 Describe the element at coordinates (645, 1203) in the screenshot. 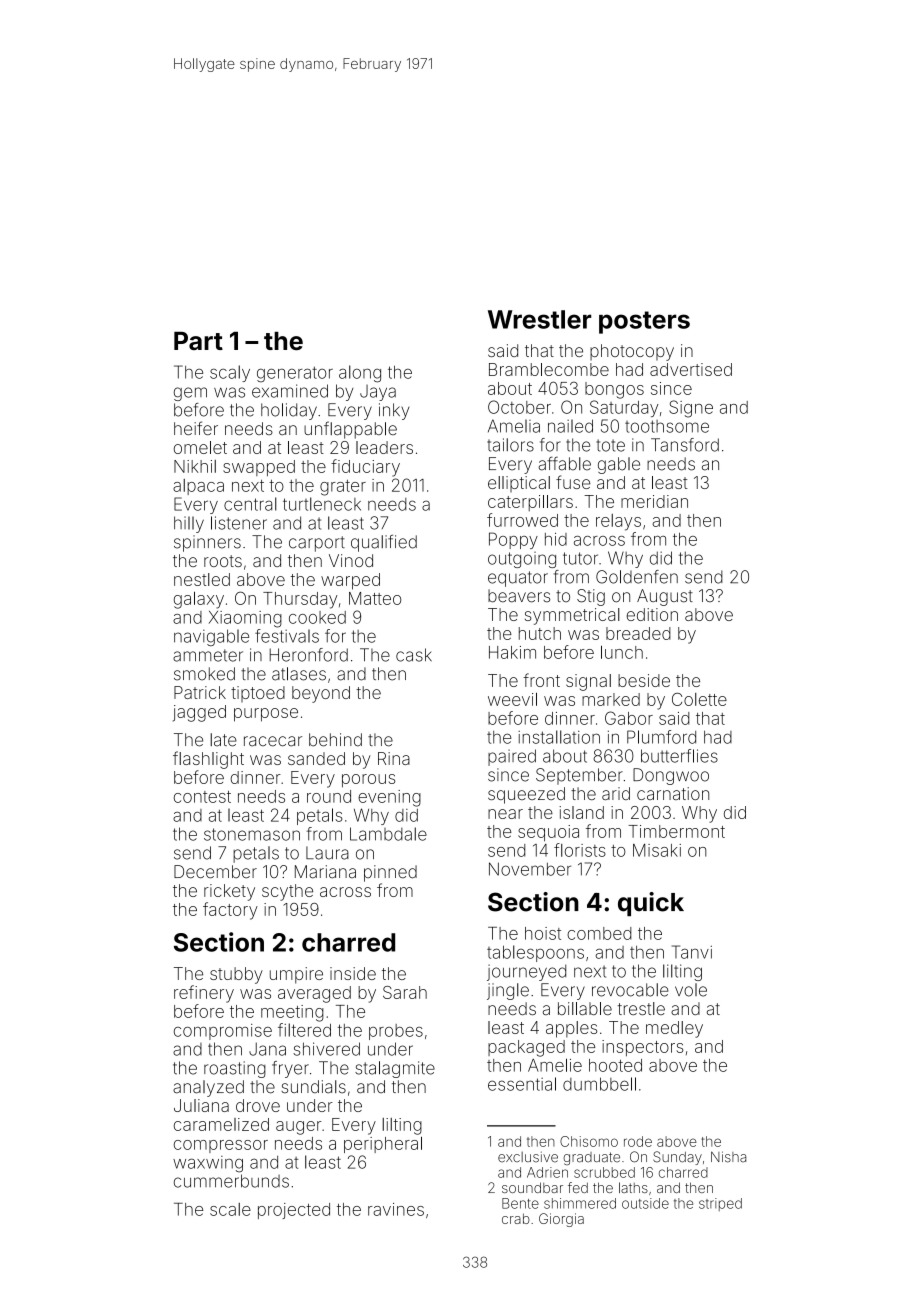

I see `outside` at that location.
